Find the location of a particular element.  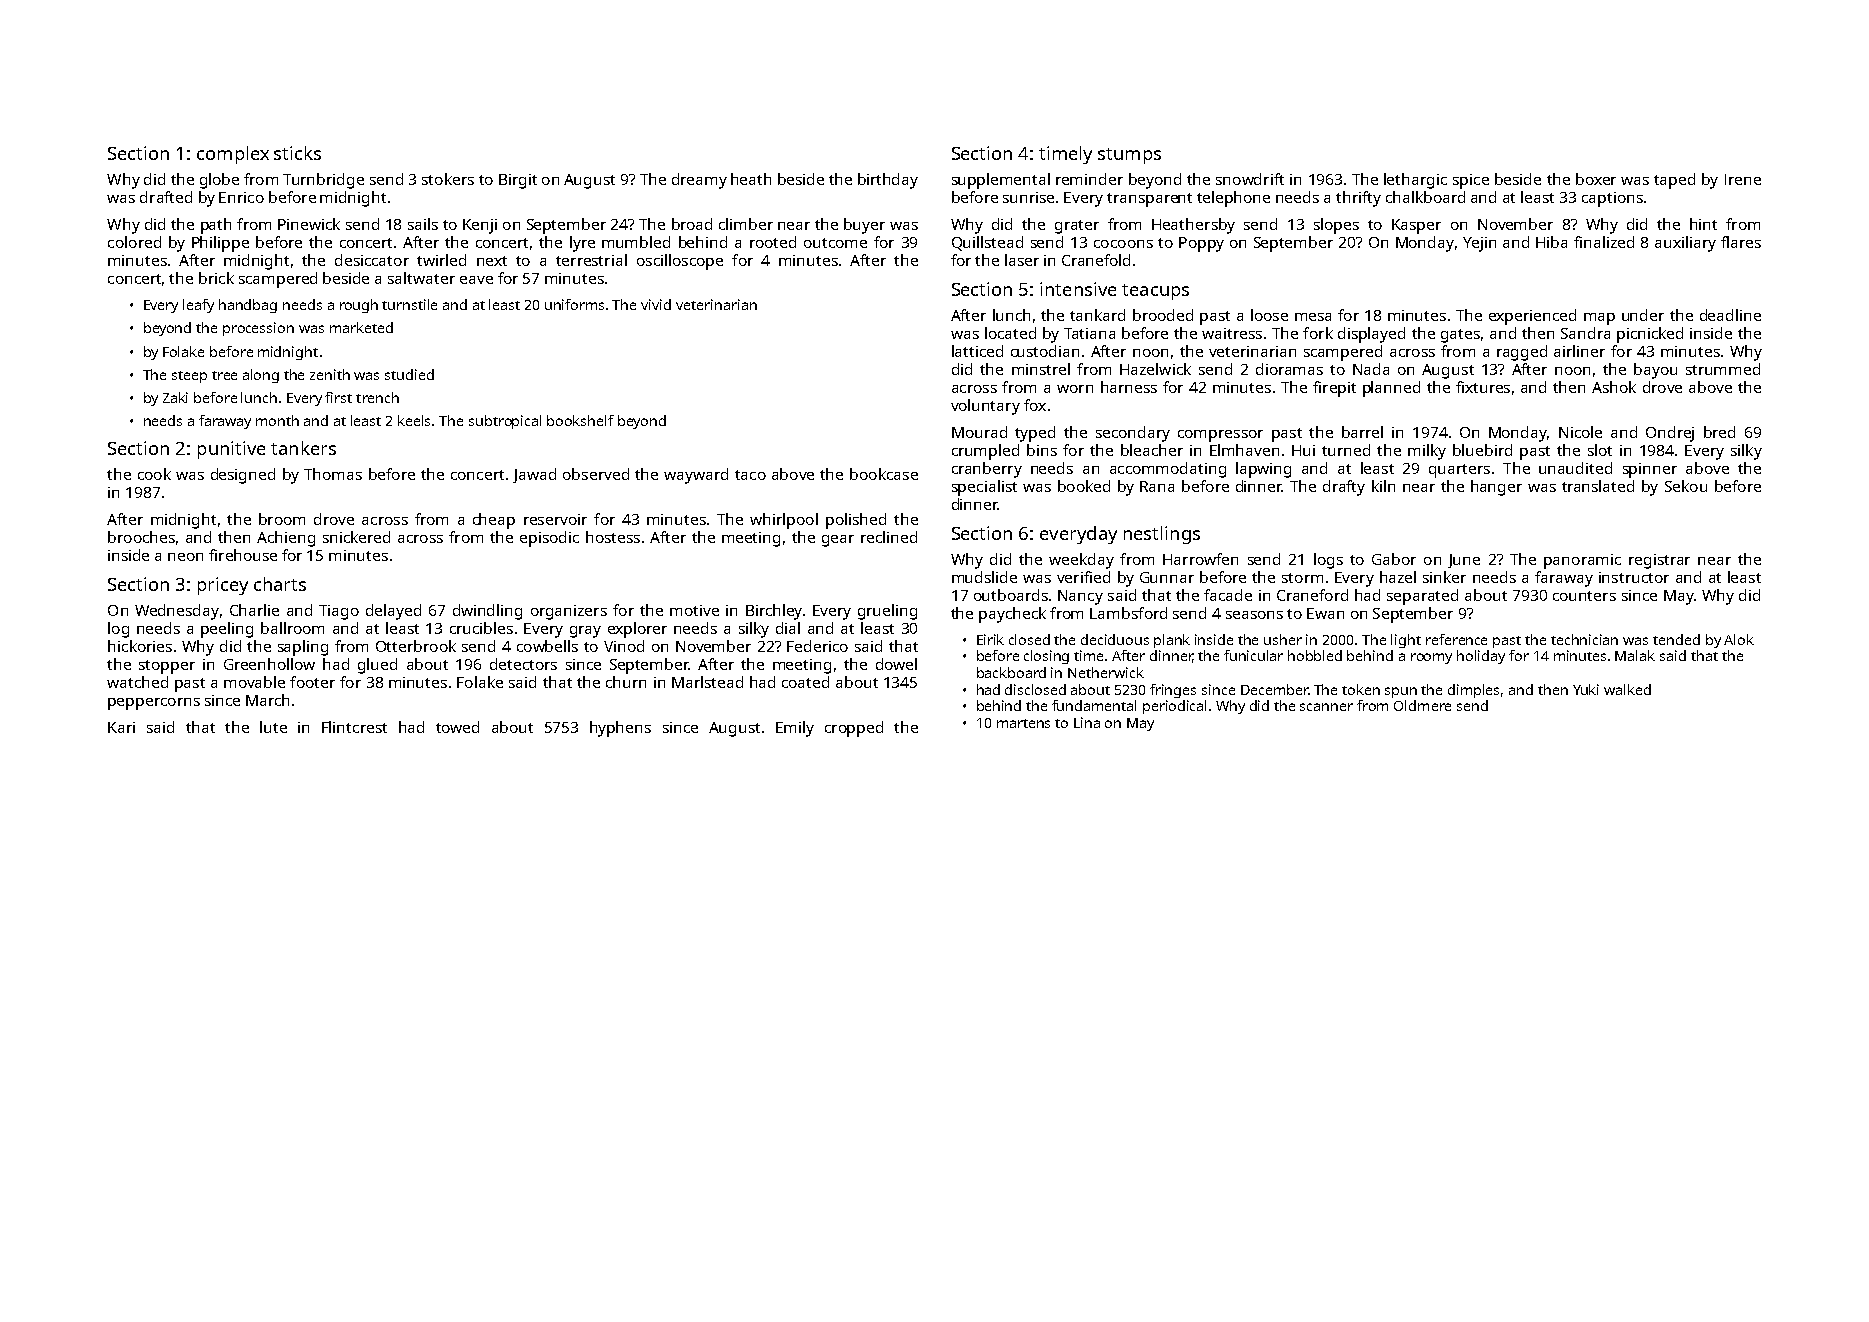

Malak is located at coordinates (1635, 655).
